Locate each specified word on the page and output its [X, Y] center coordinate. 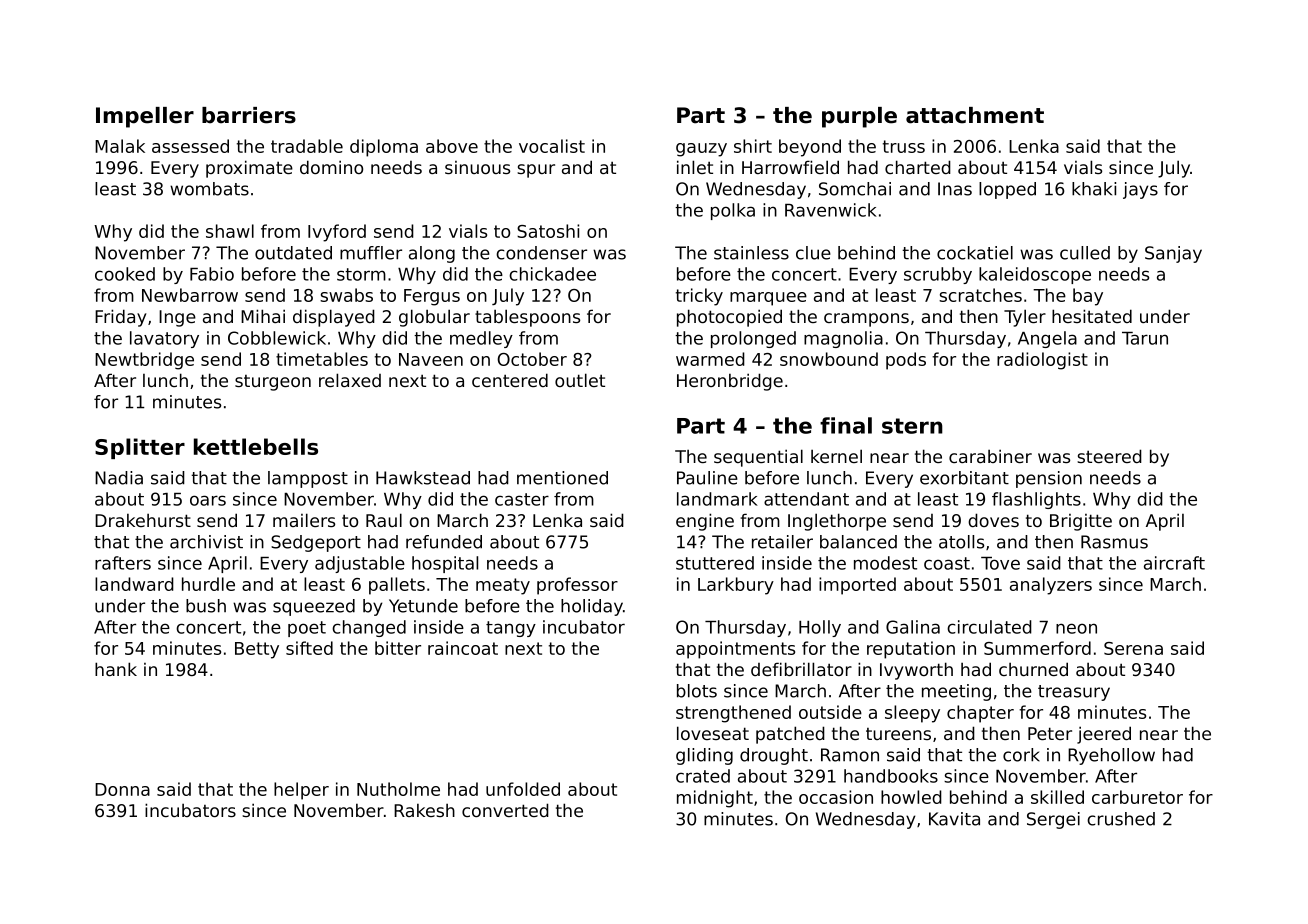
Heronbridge [730, 382]
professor [577, 586]
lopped [1007, 190]
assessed [190, 146]
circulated [989, 627]
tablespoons [527, 318]
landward [134, 584]
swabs [346, 295]
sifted [309, 648]
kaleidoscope [1035, 275]
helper [301, 791]
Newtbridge [144, 361]
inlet [695, 167]
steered [1109, 456]
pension [1049, 479]
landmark [717, 499]
